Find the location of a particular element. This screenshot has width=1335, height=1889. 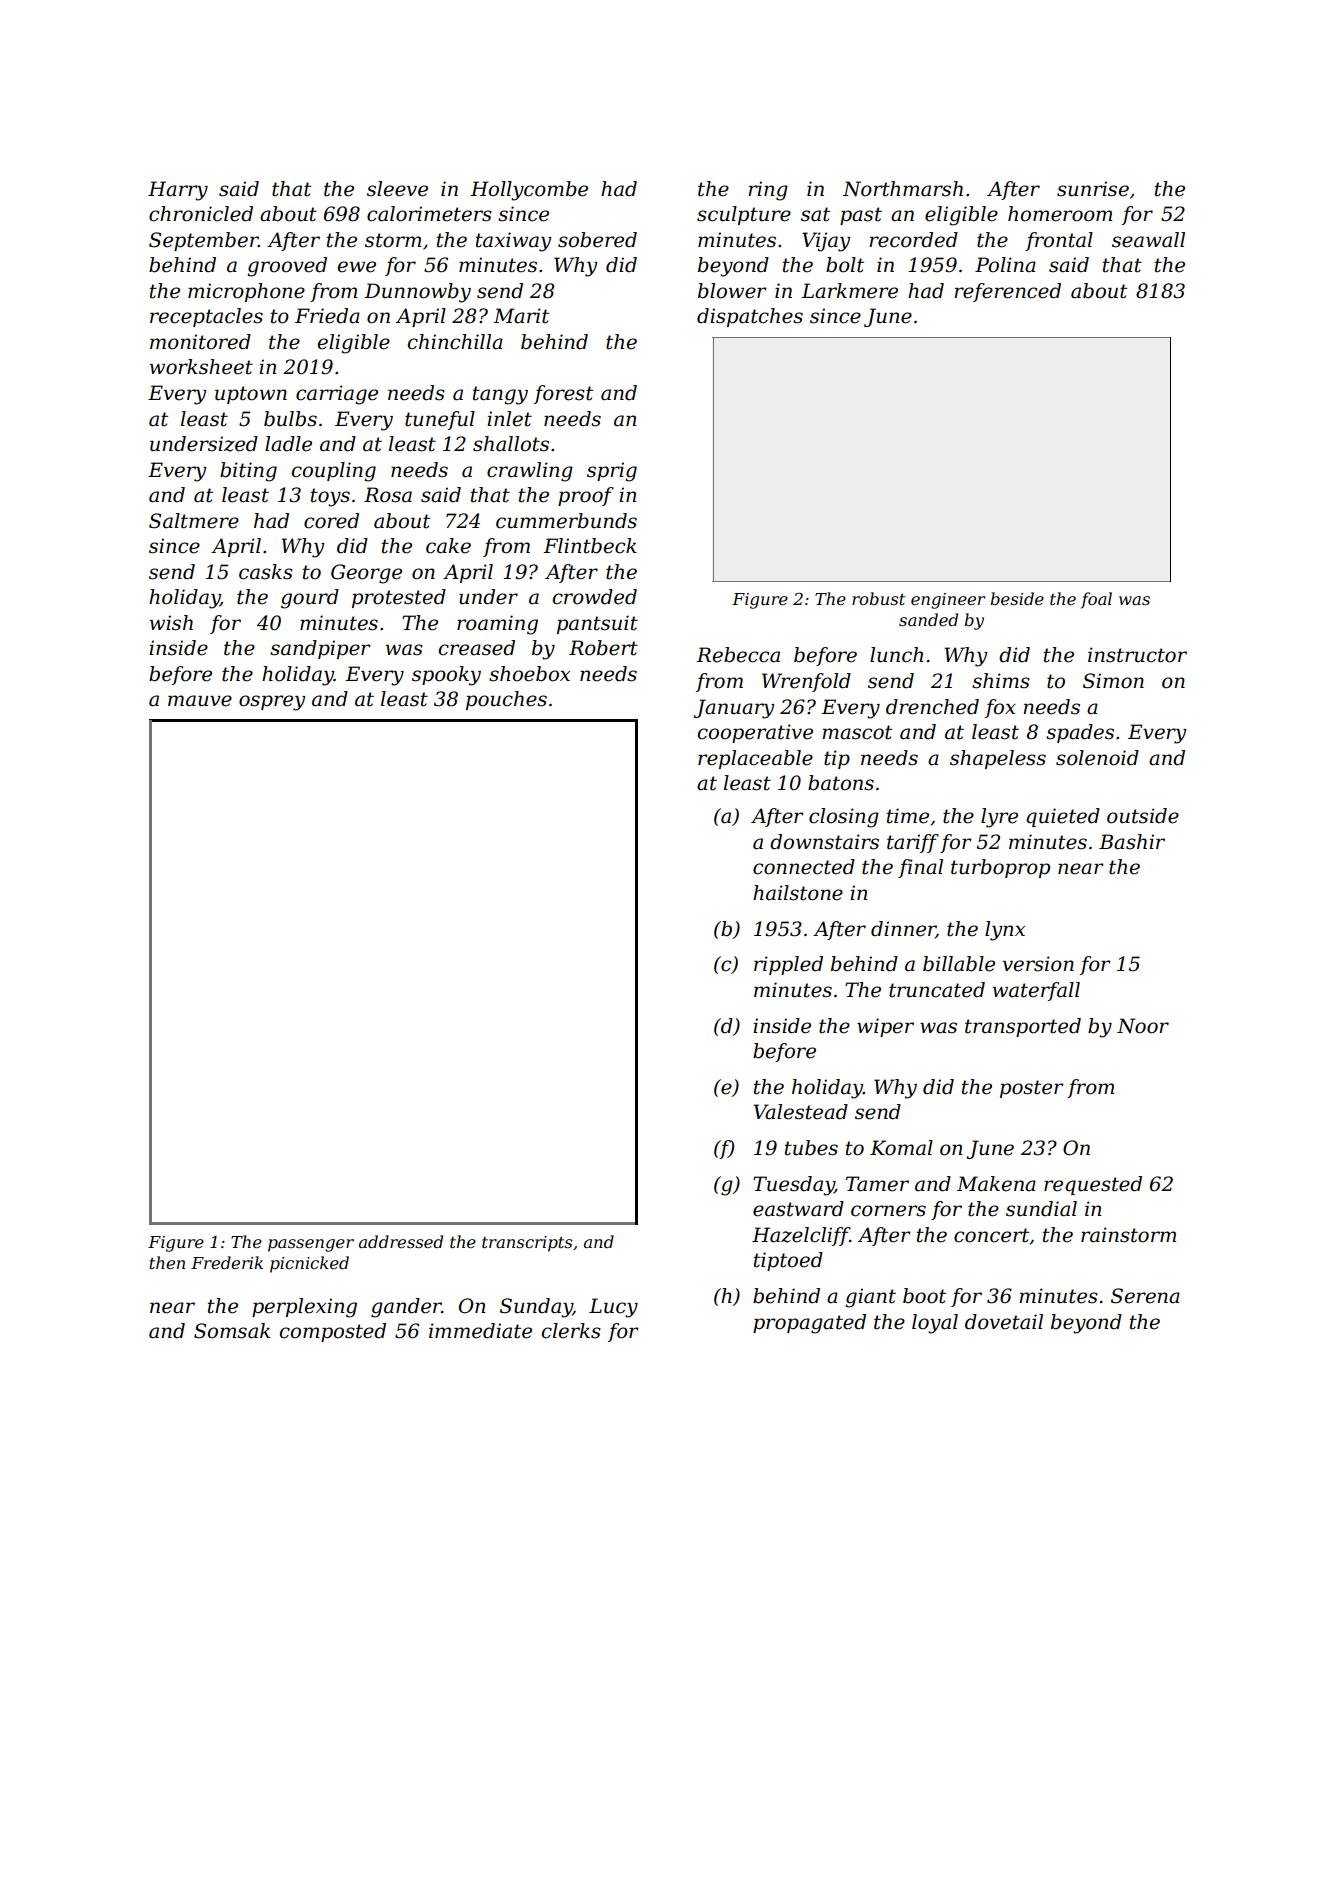

Lucy is located at coordinates (613, 1308).
